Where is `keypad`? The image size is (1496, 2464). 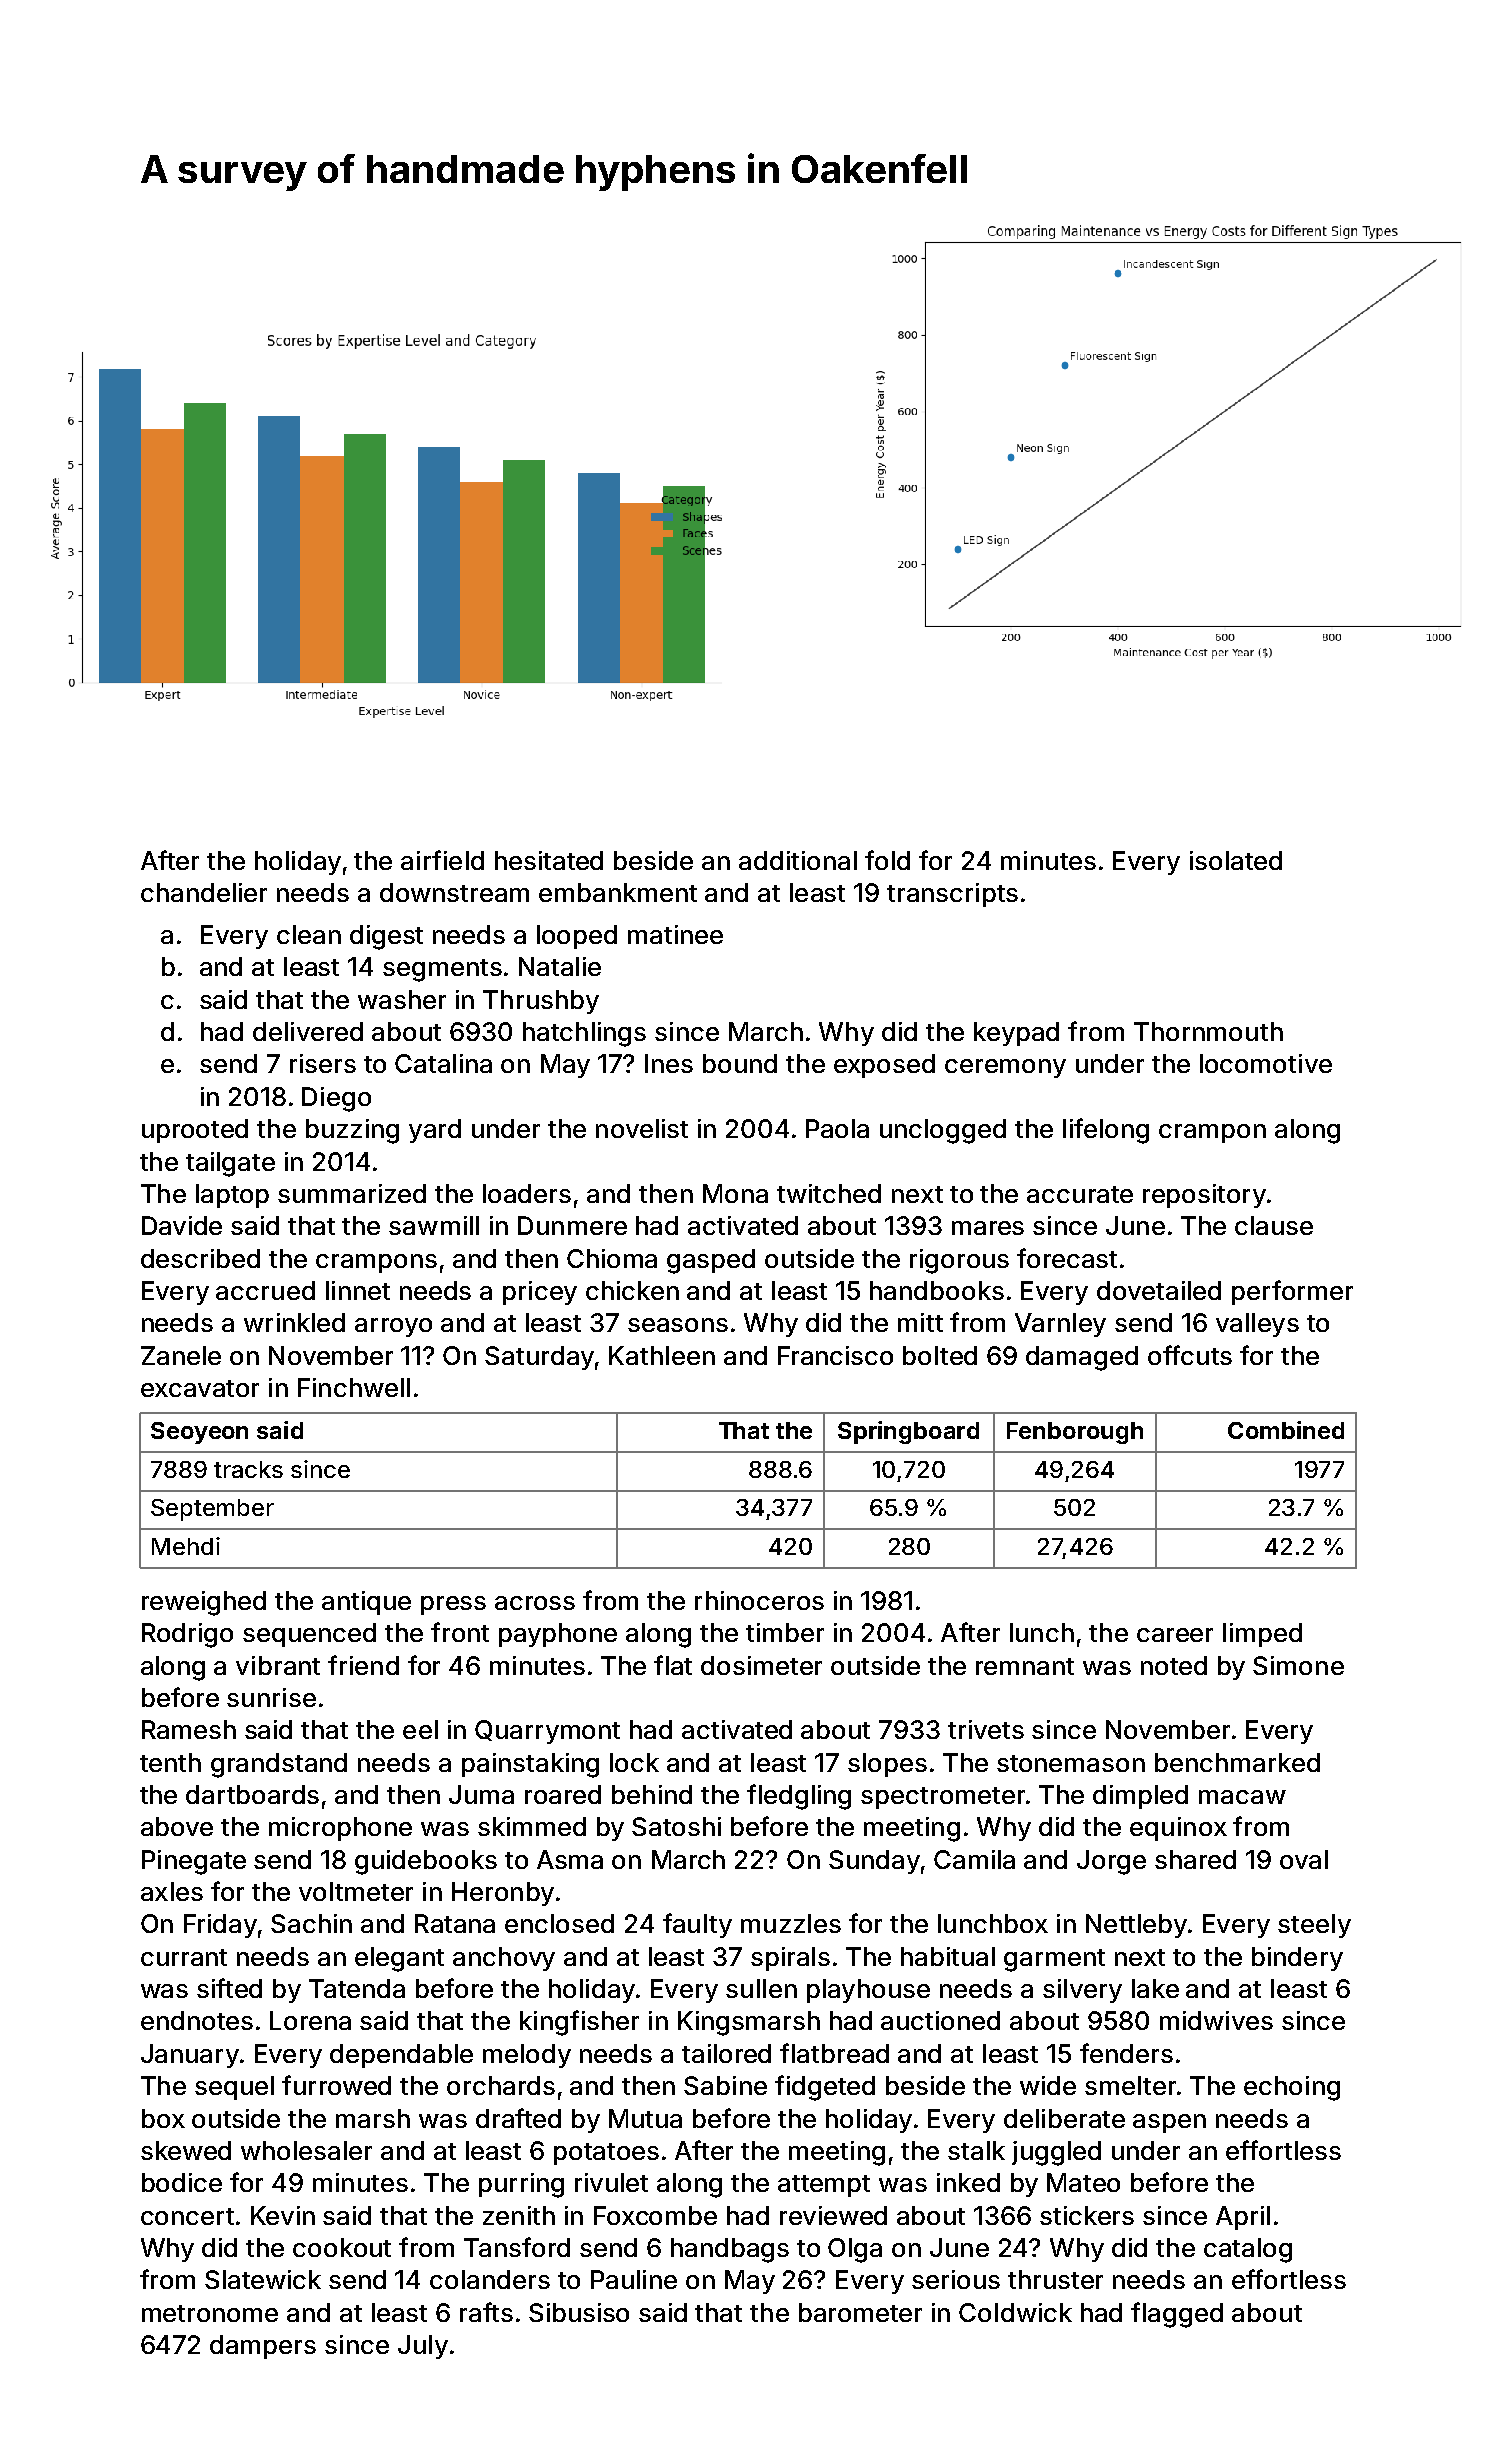
keypad is located at coordinates (1016, 1034).
